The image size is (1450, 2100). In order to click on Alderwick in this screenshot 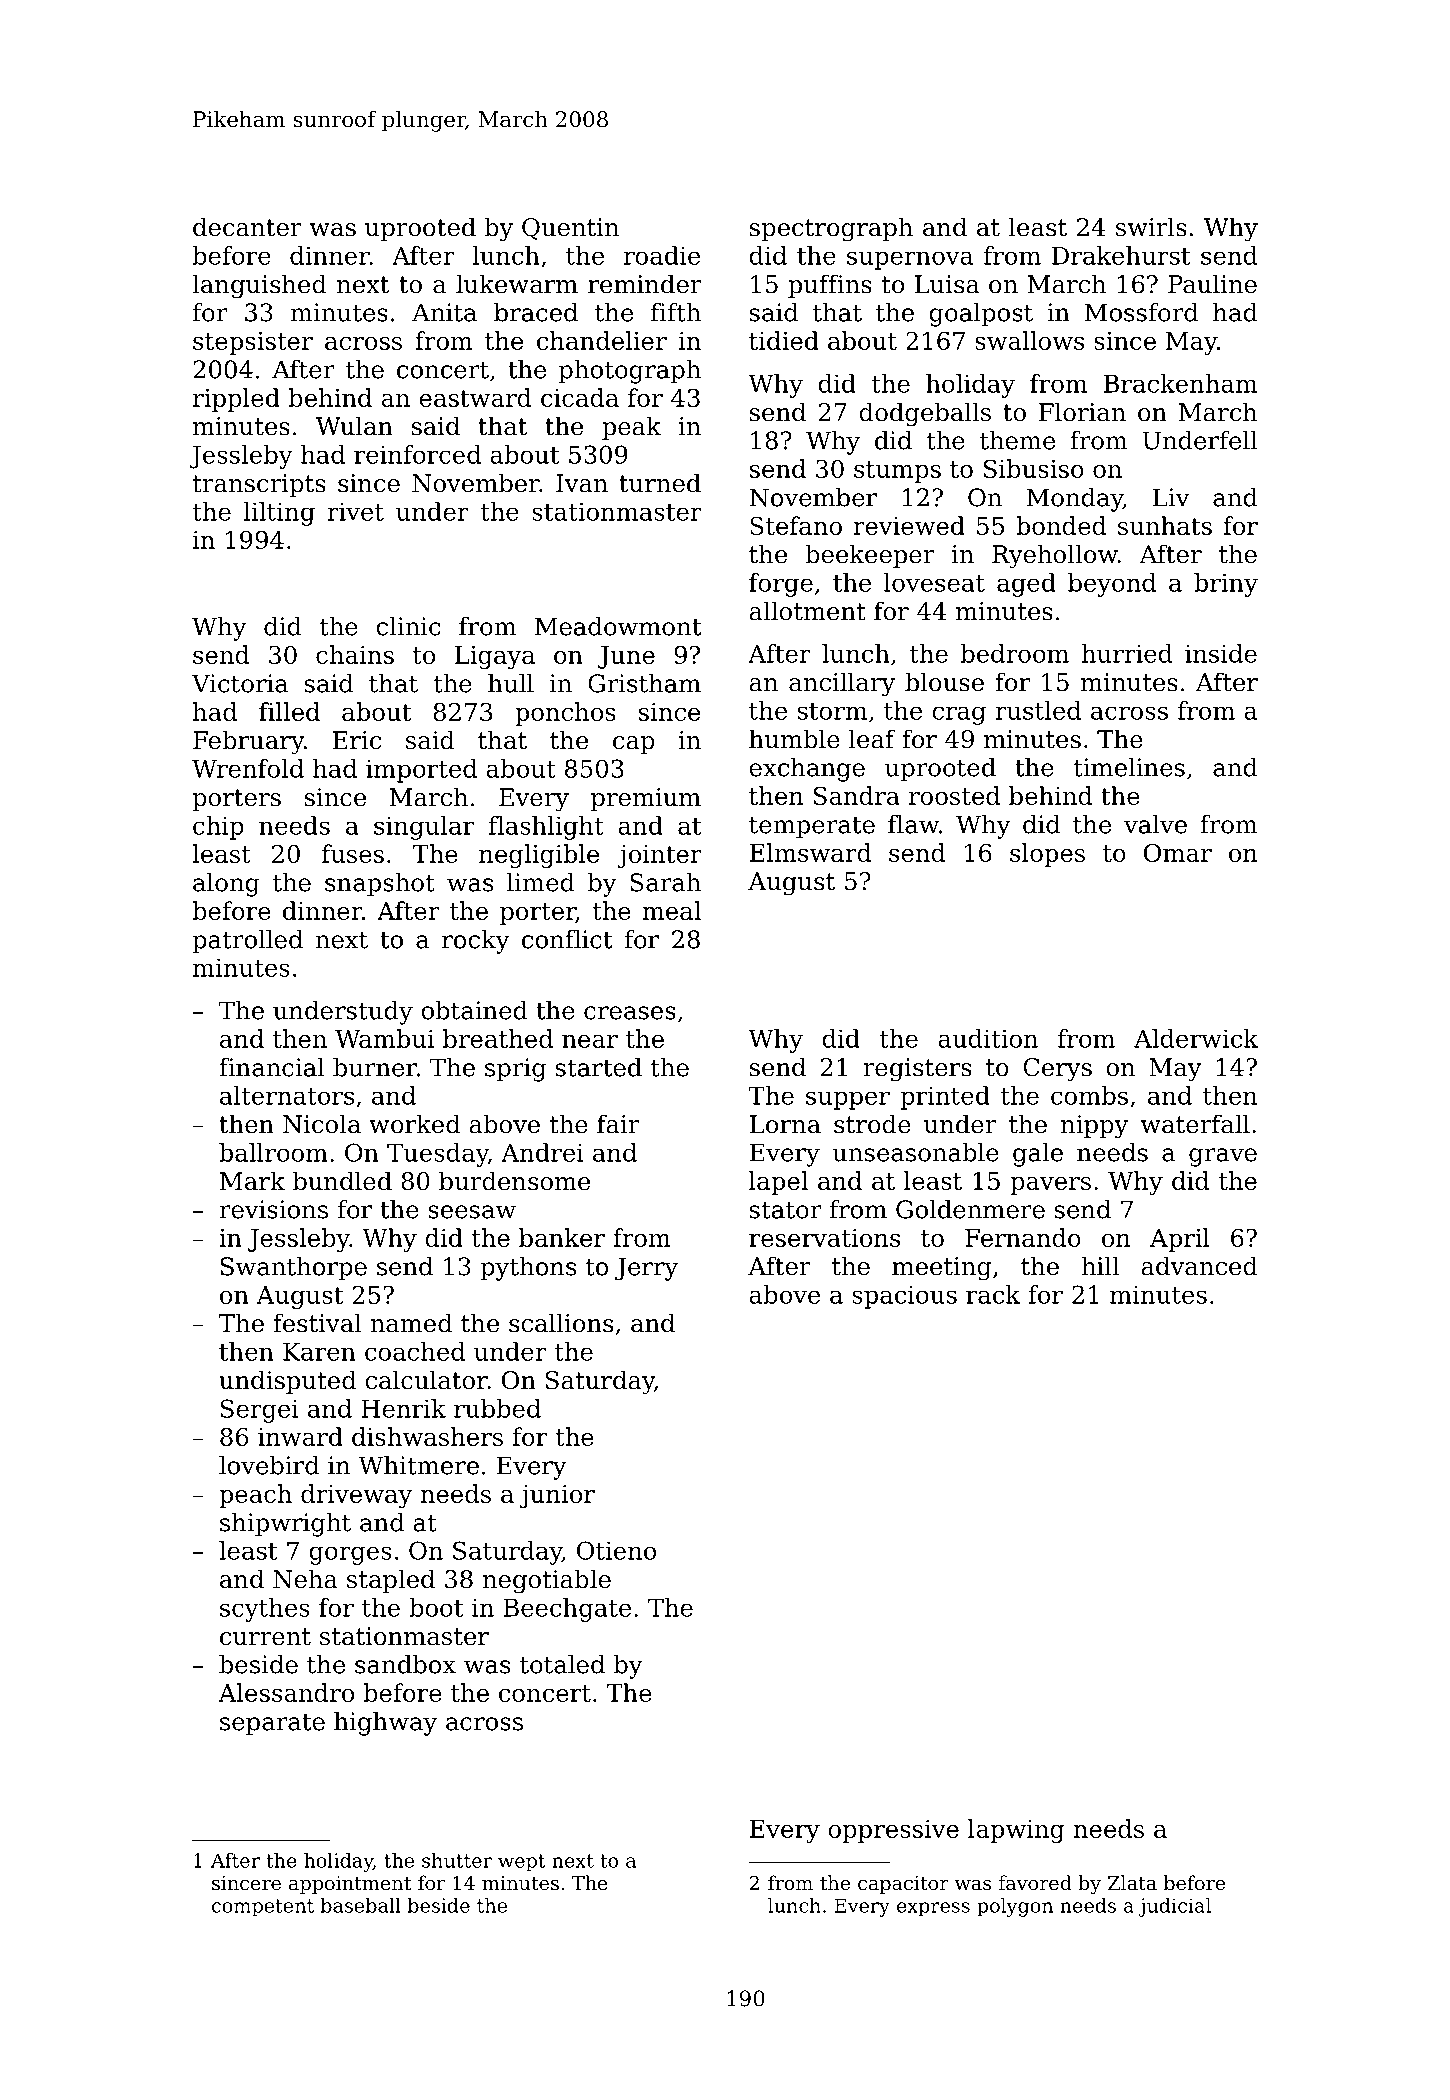, I will do `click(1196, 1038)`.
